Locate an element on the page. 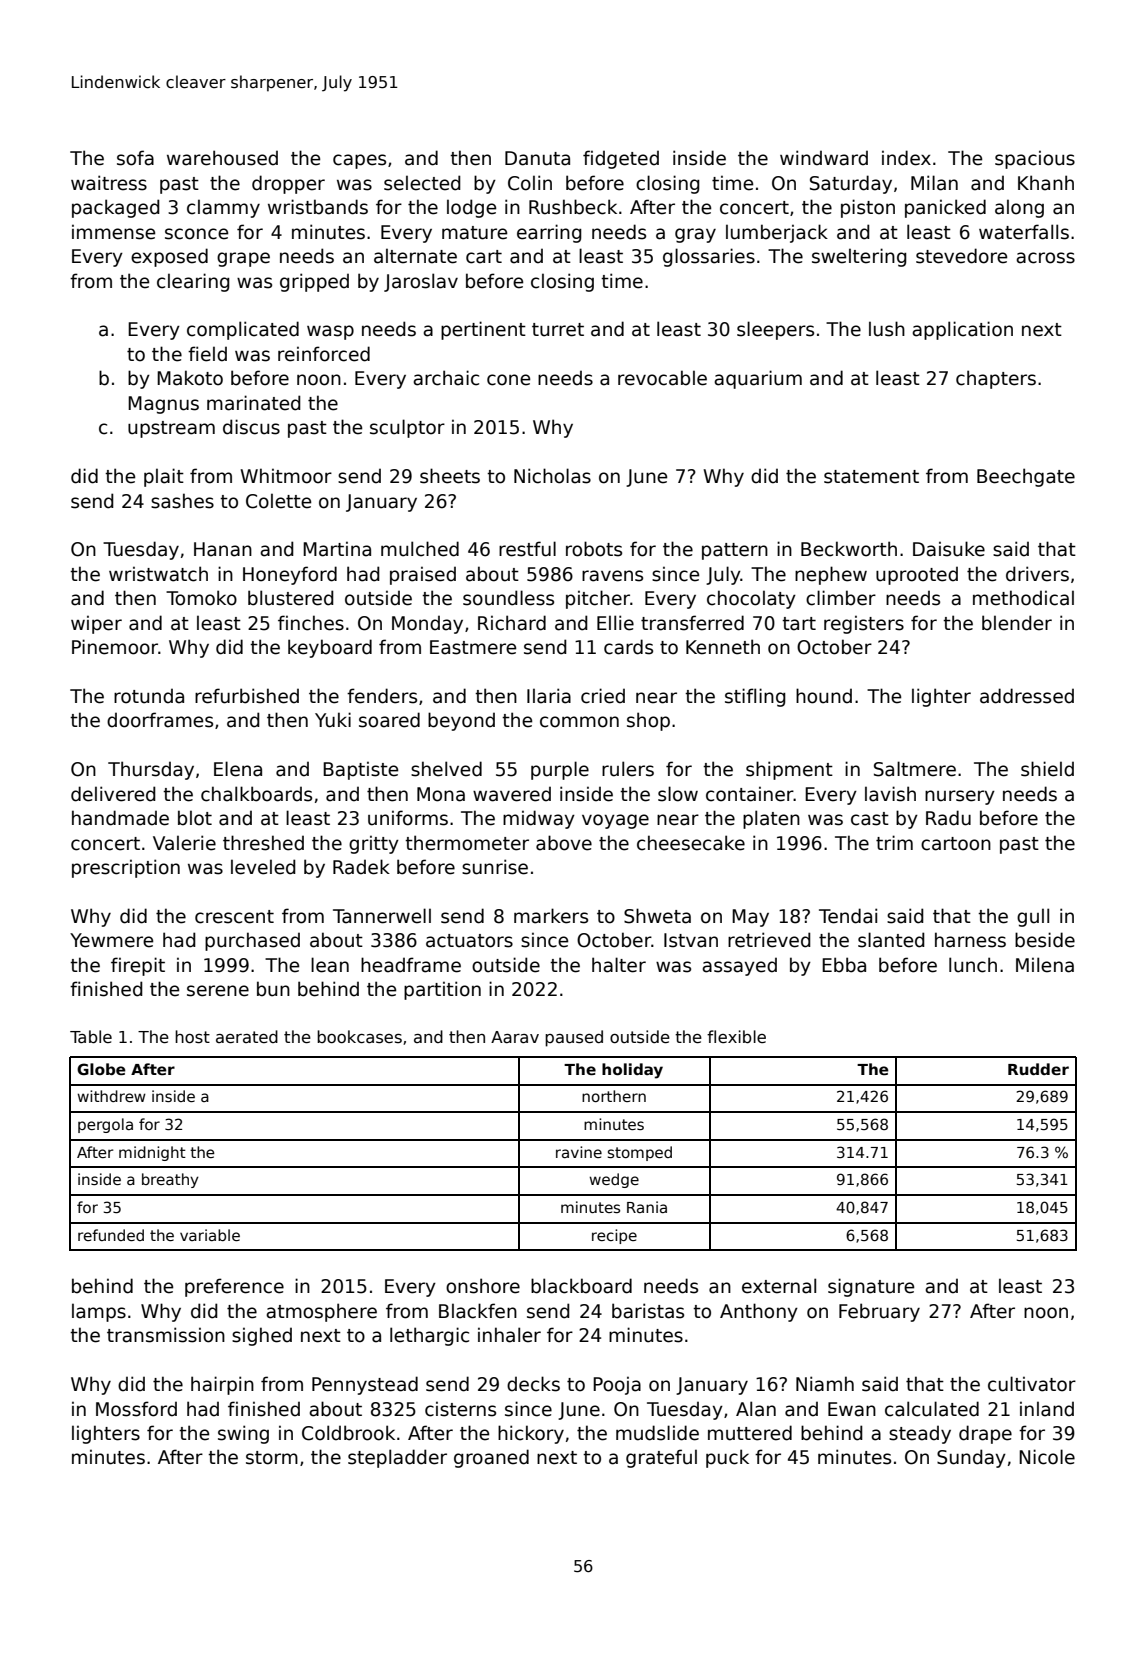 The width and height of the image is (1146, 1659). holiday is located at coordinates (632, 1071).
